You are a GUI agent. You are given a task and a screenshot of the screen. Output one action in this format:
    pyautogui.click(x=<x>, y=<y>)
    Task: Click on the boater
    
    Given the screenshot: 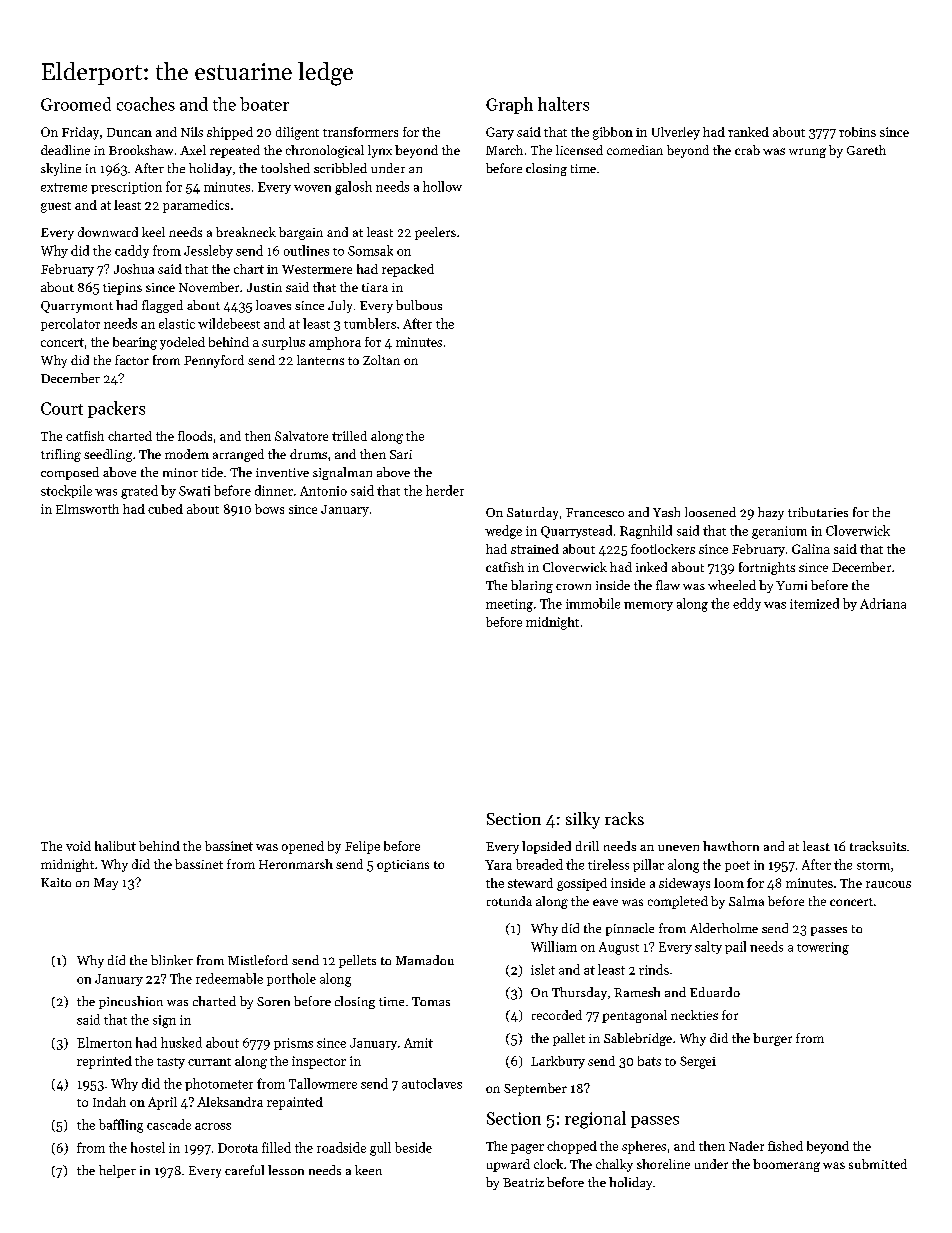 What is the action you would take?
    pyautogui.click(x=264, y=104)
